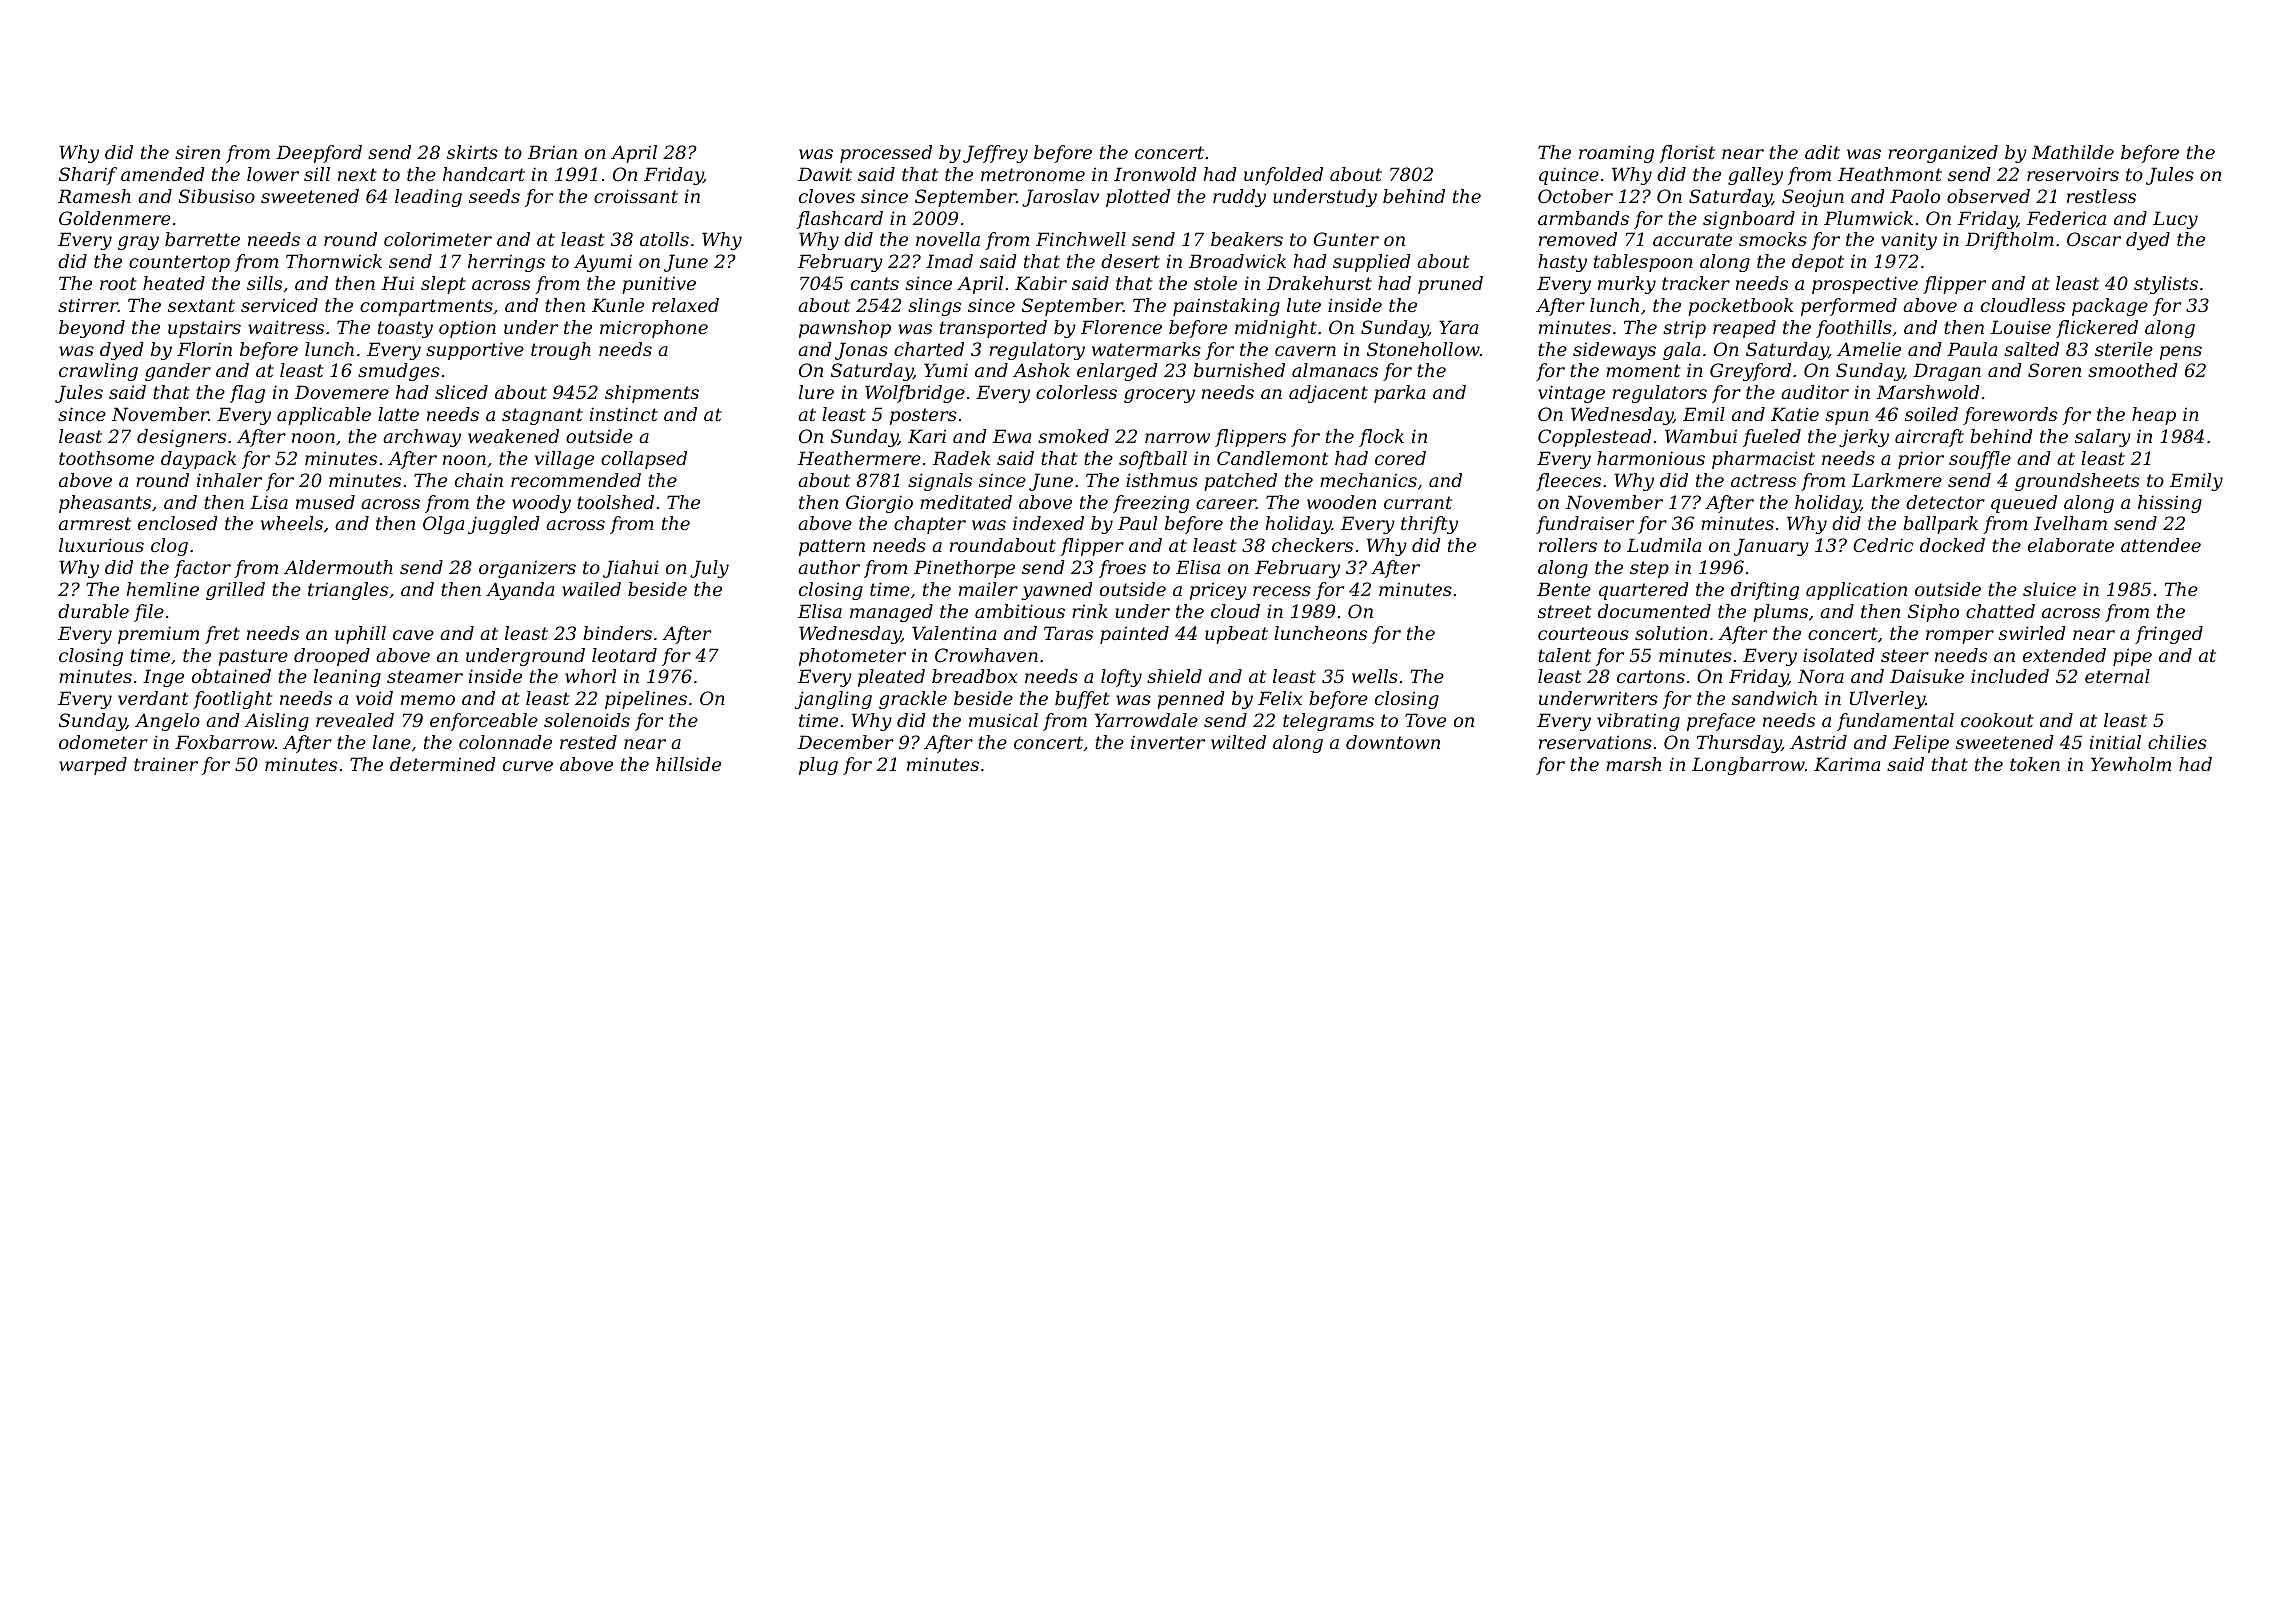 The image size is (2282, 1614). Describe the element at coordinates (995, 154) in the screenshot. I see `Jeffrey` at that location.
